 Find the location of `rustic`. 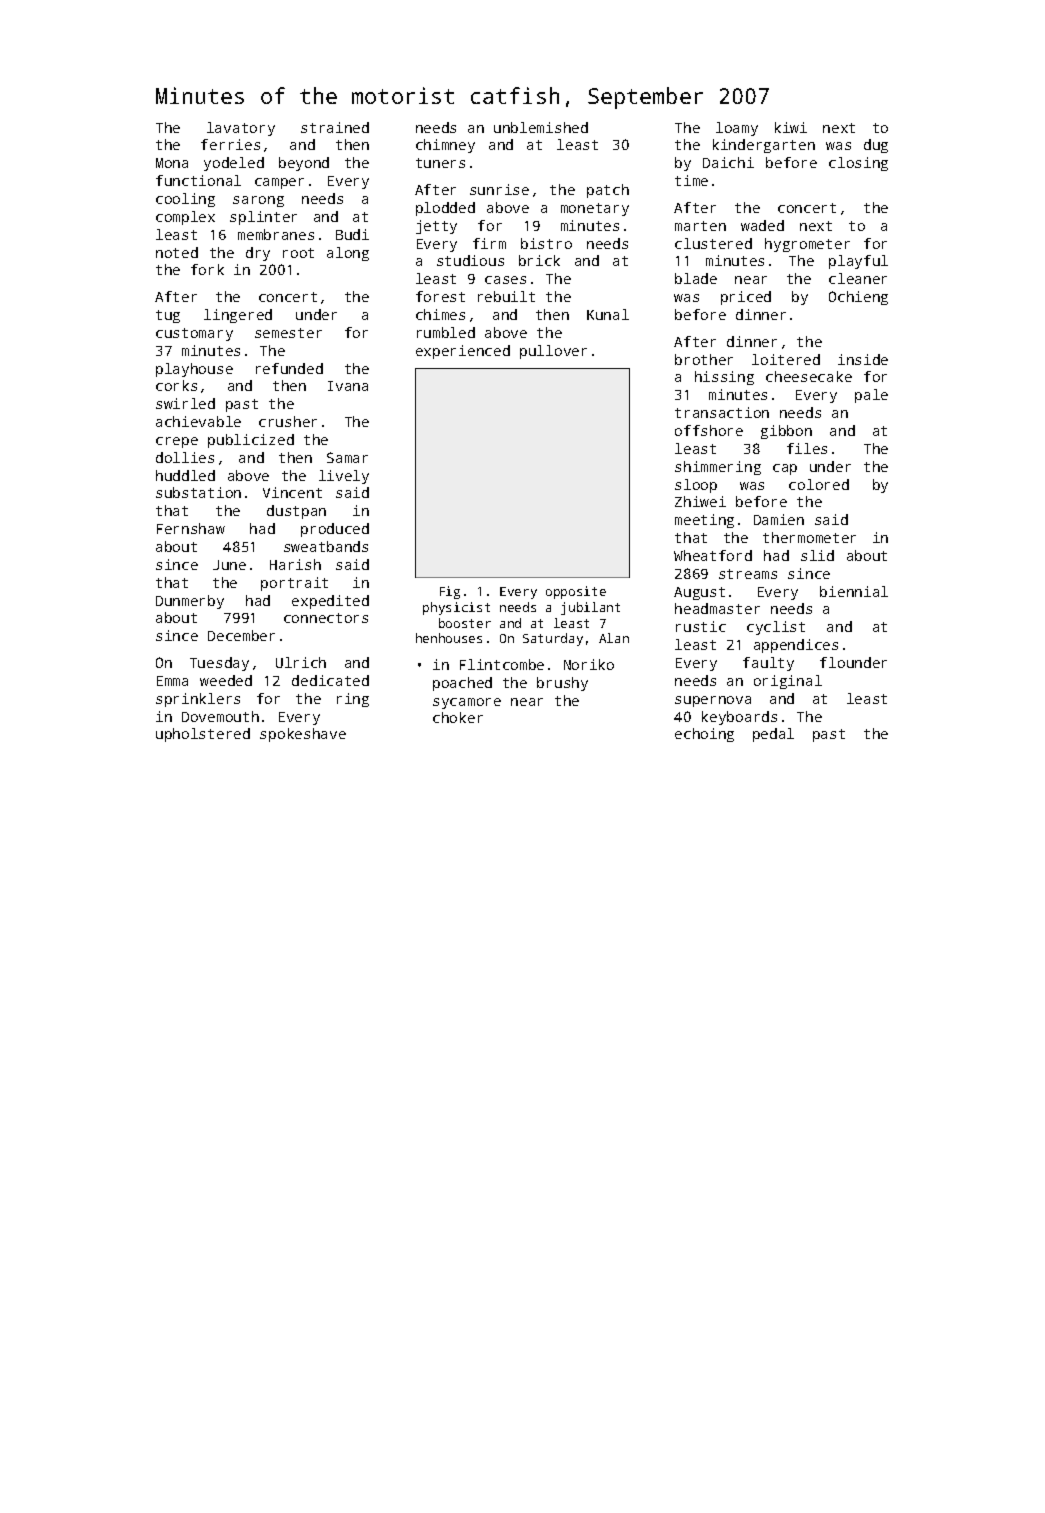

rustic is located at coordinates (701, 626).
